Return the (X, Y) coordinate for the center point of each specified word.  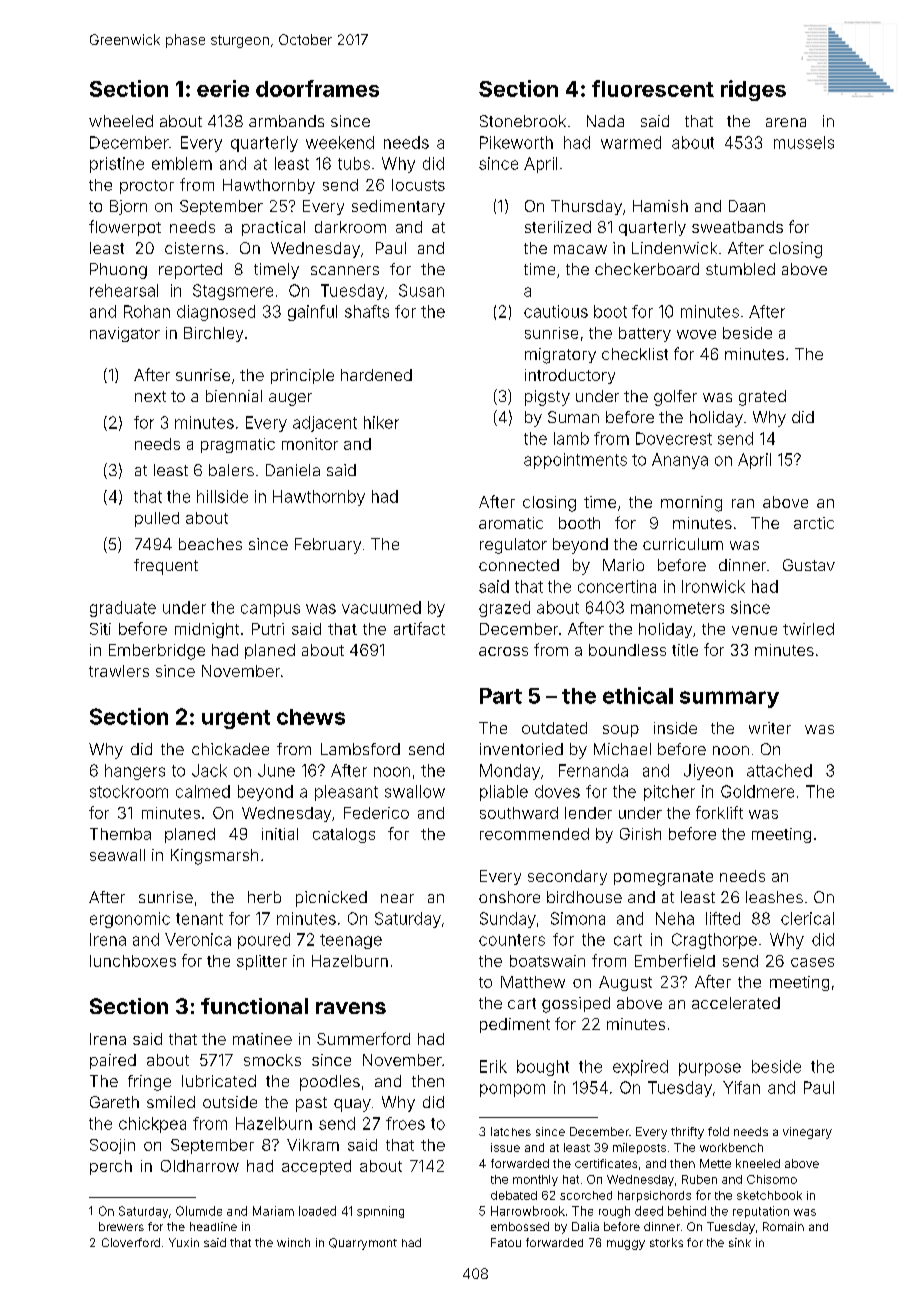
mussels (804, 142)
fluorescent (653, 88)
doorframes (317, 88)
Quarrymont (363, 1244)
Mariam (273, 1211)
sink (740, 1242)
